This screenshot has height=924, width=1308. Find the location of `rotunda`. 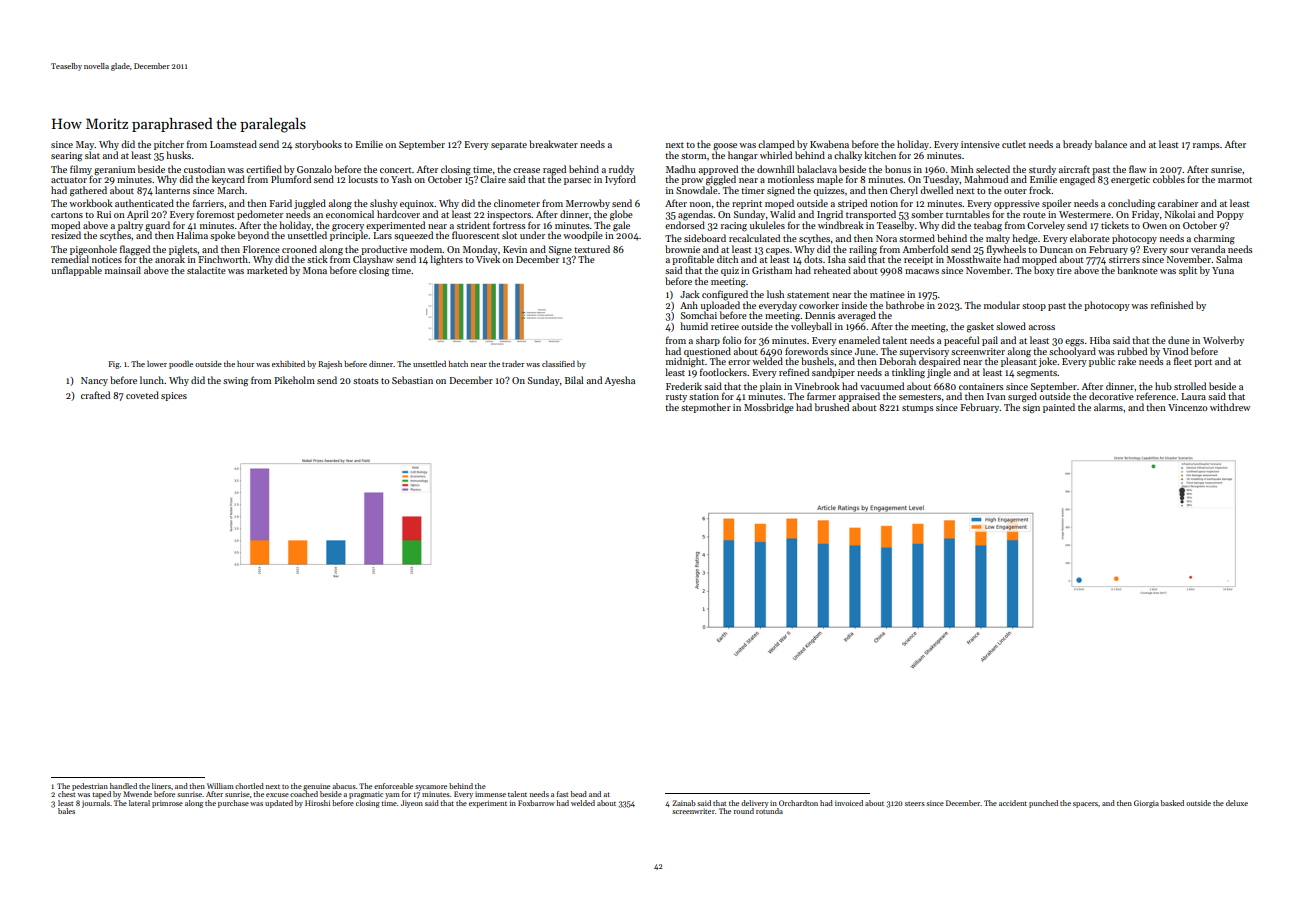

rotunda is located at coordinates (769, 811).
